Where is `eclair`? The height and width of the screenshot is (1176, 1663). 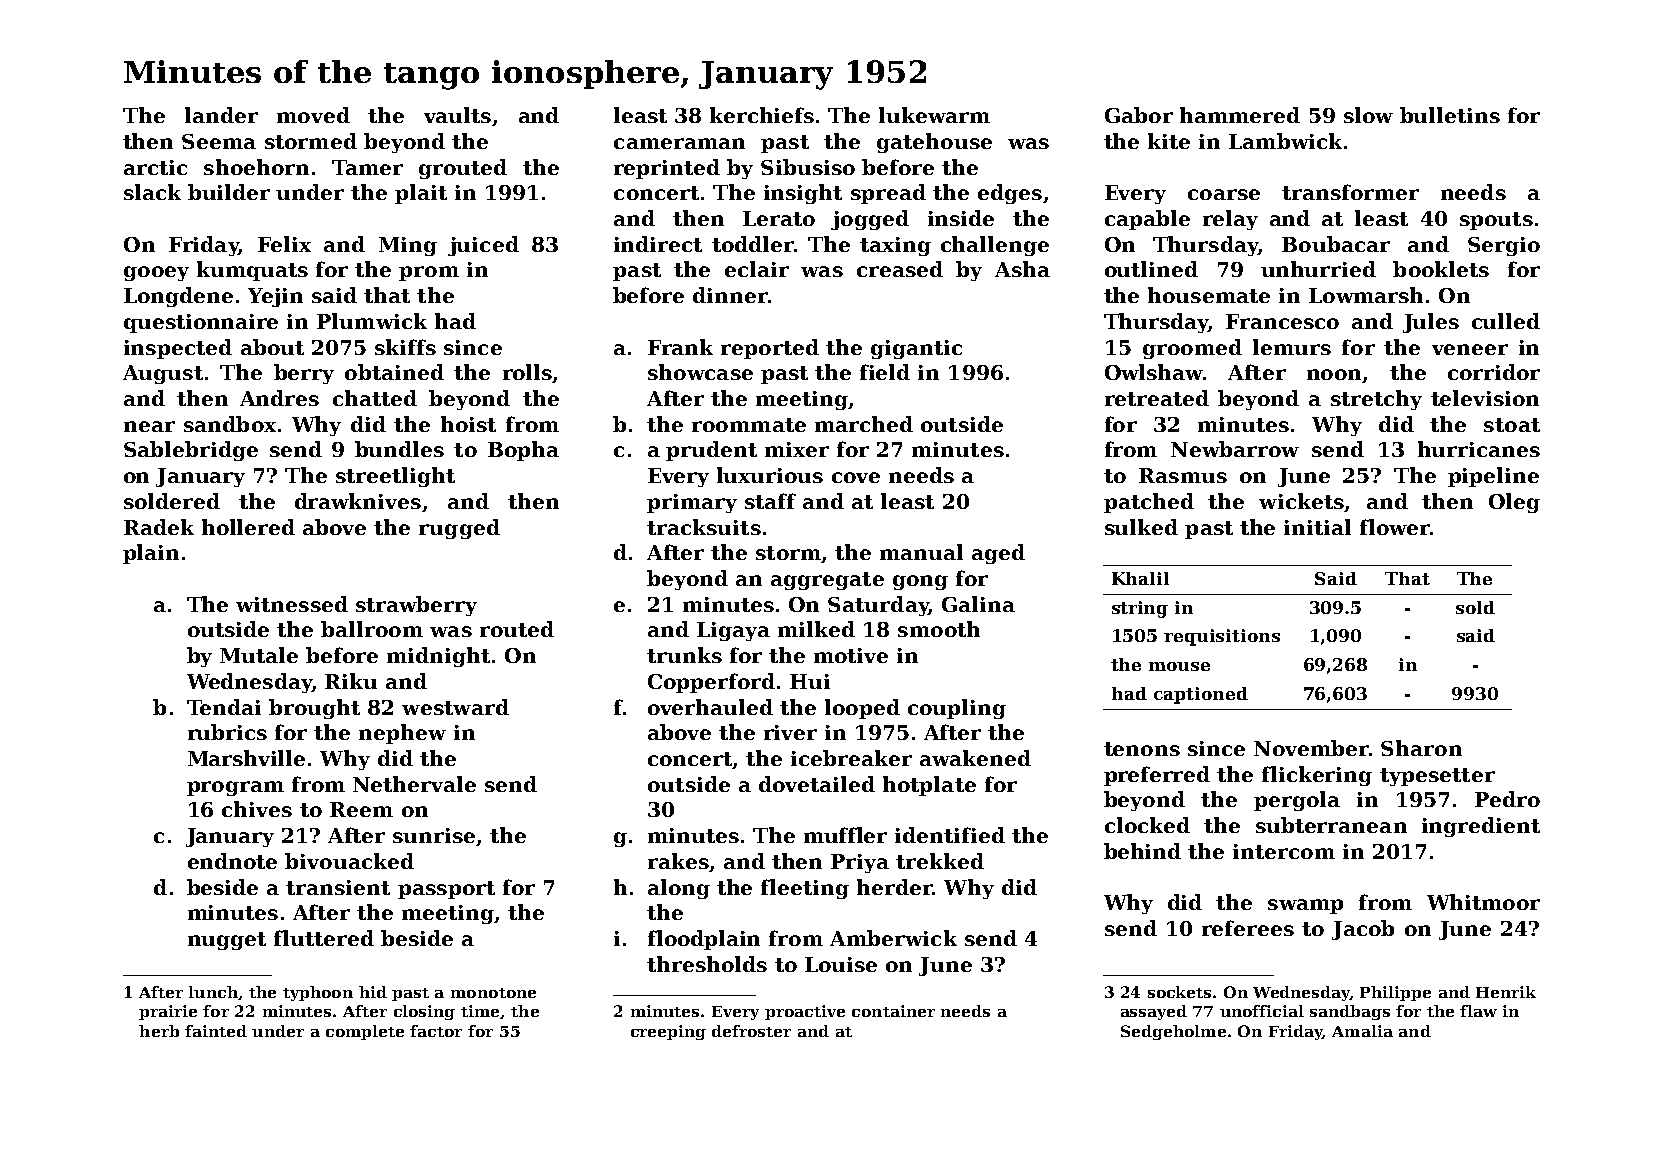
eclair is located at coordinates (757, 269).
